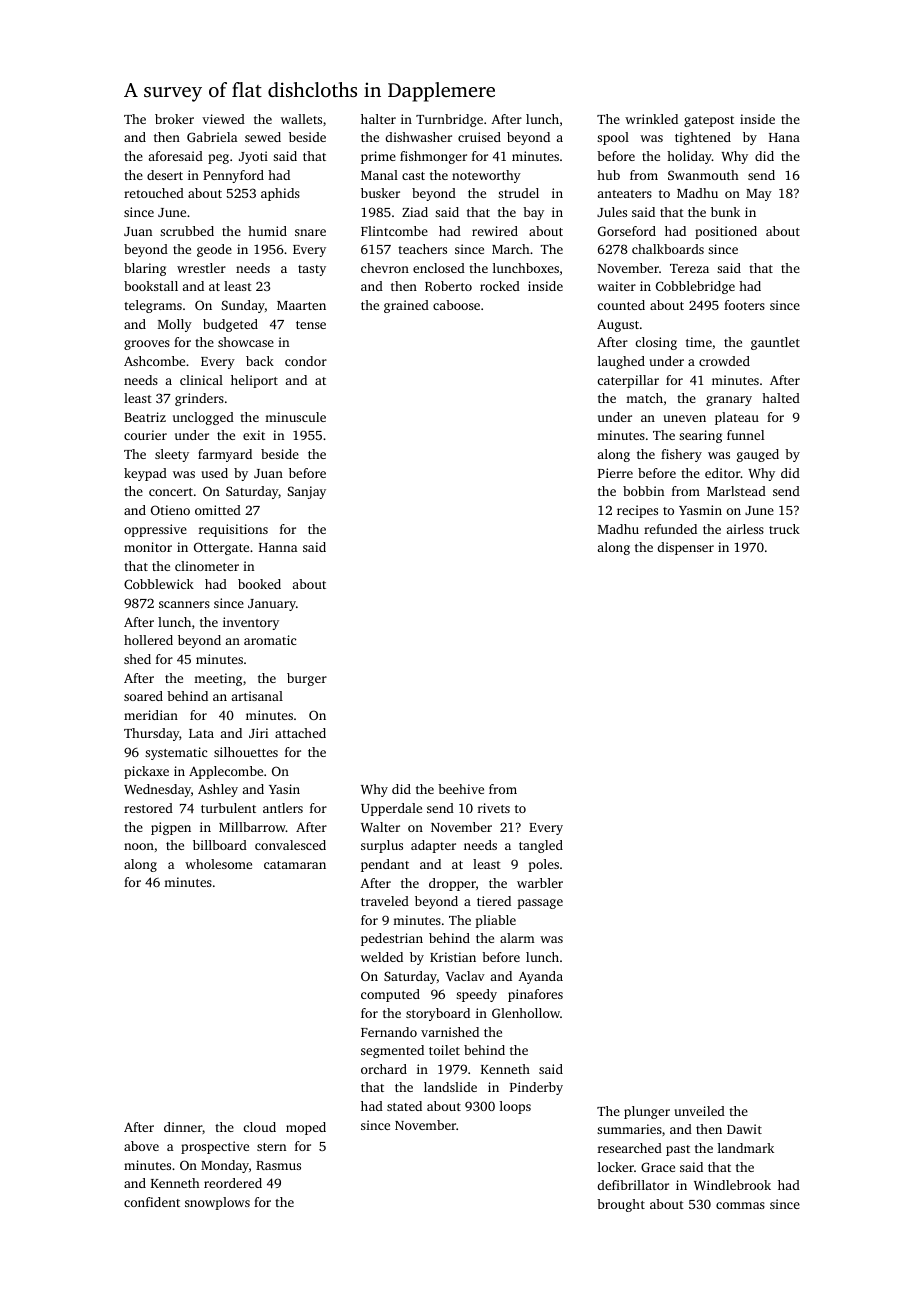 The height and width of the image is (1308, 924). I want to click on broker, so click(174, 119).
